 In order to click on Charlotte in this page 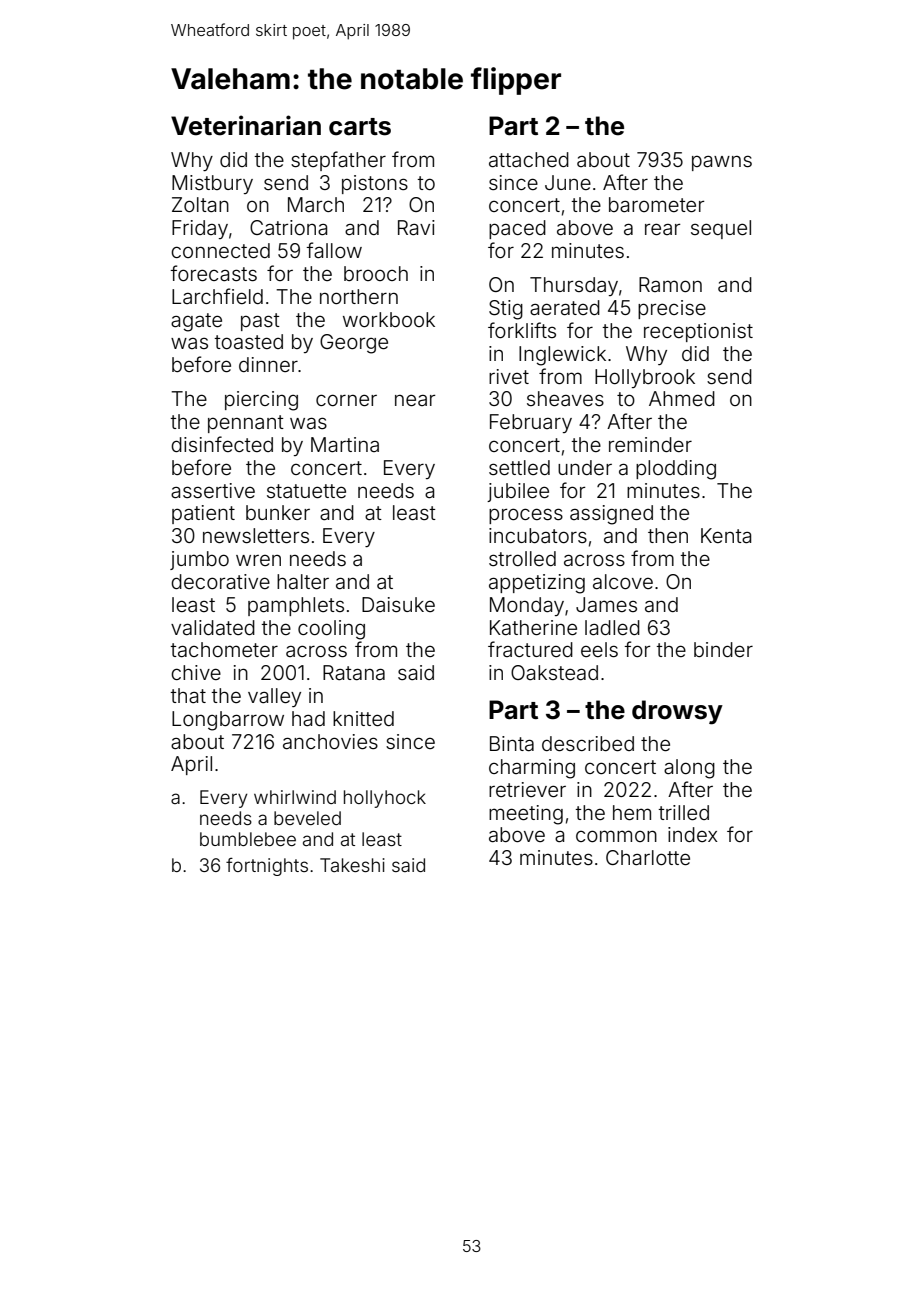, I will do `click(648, 857)`.
